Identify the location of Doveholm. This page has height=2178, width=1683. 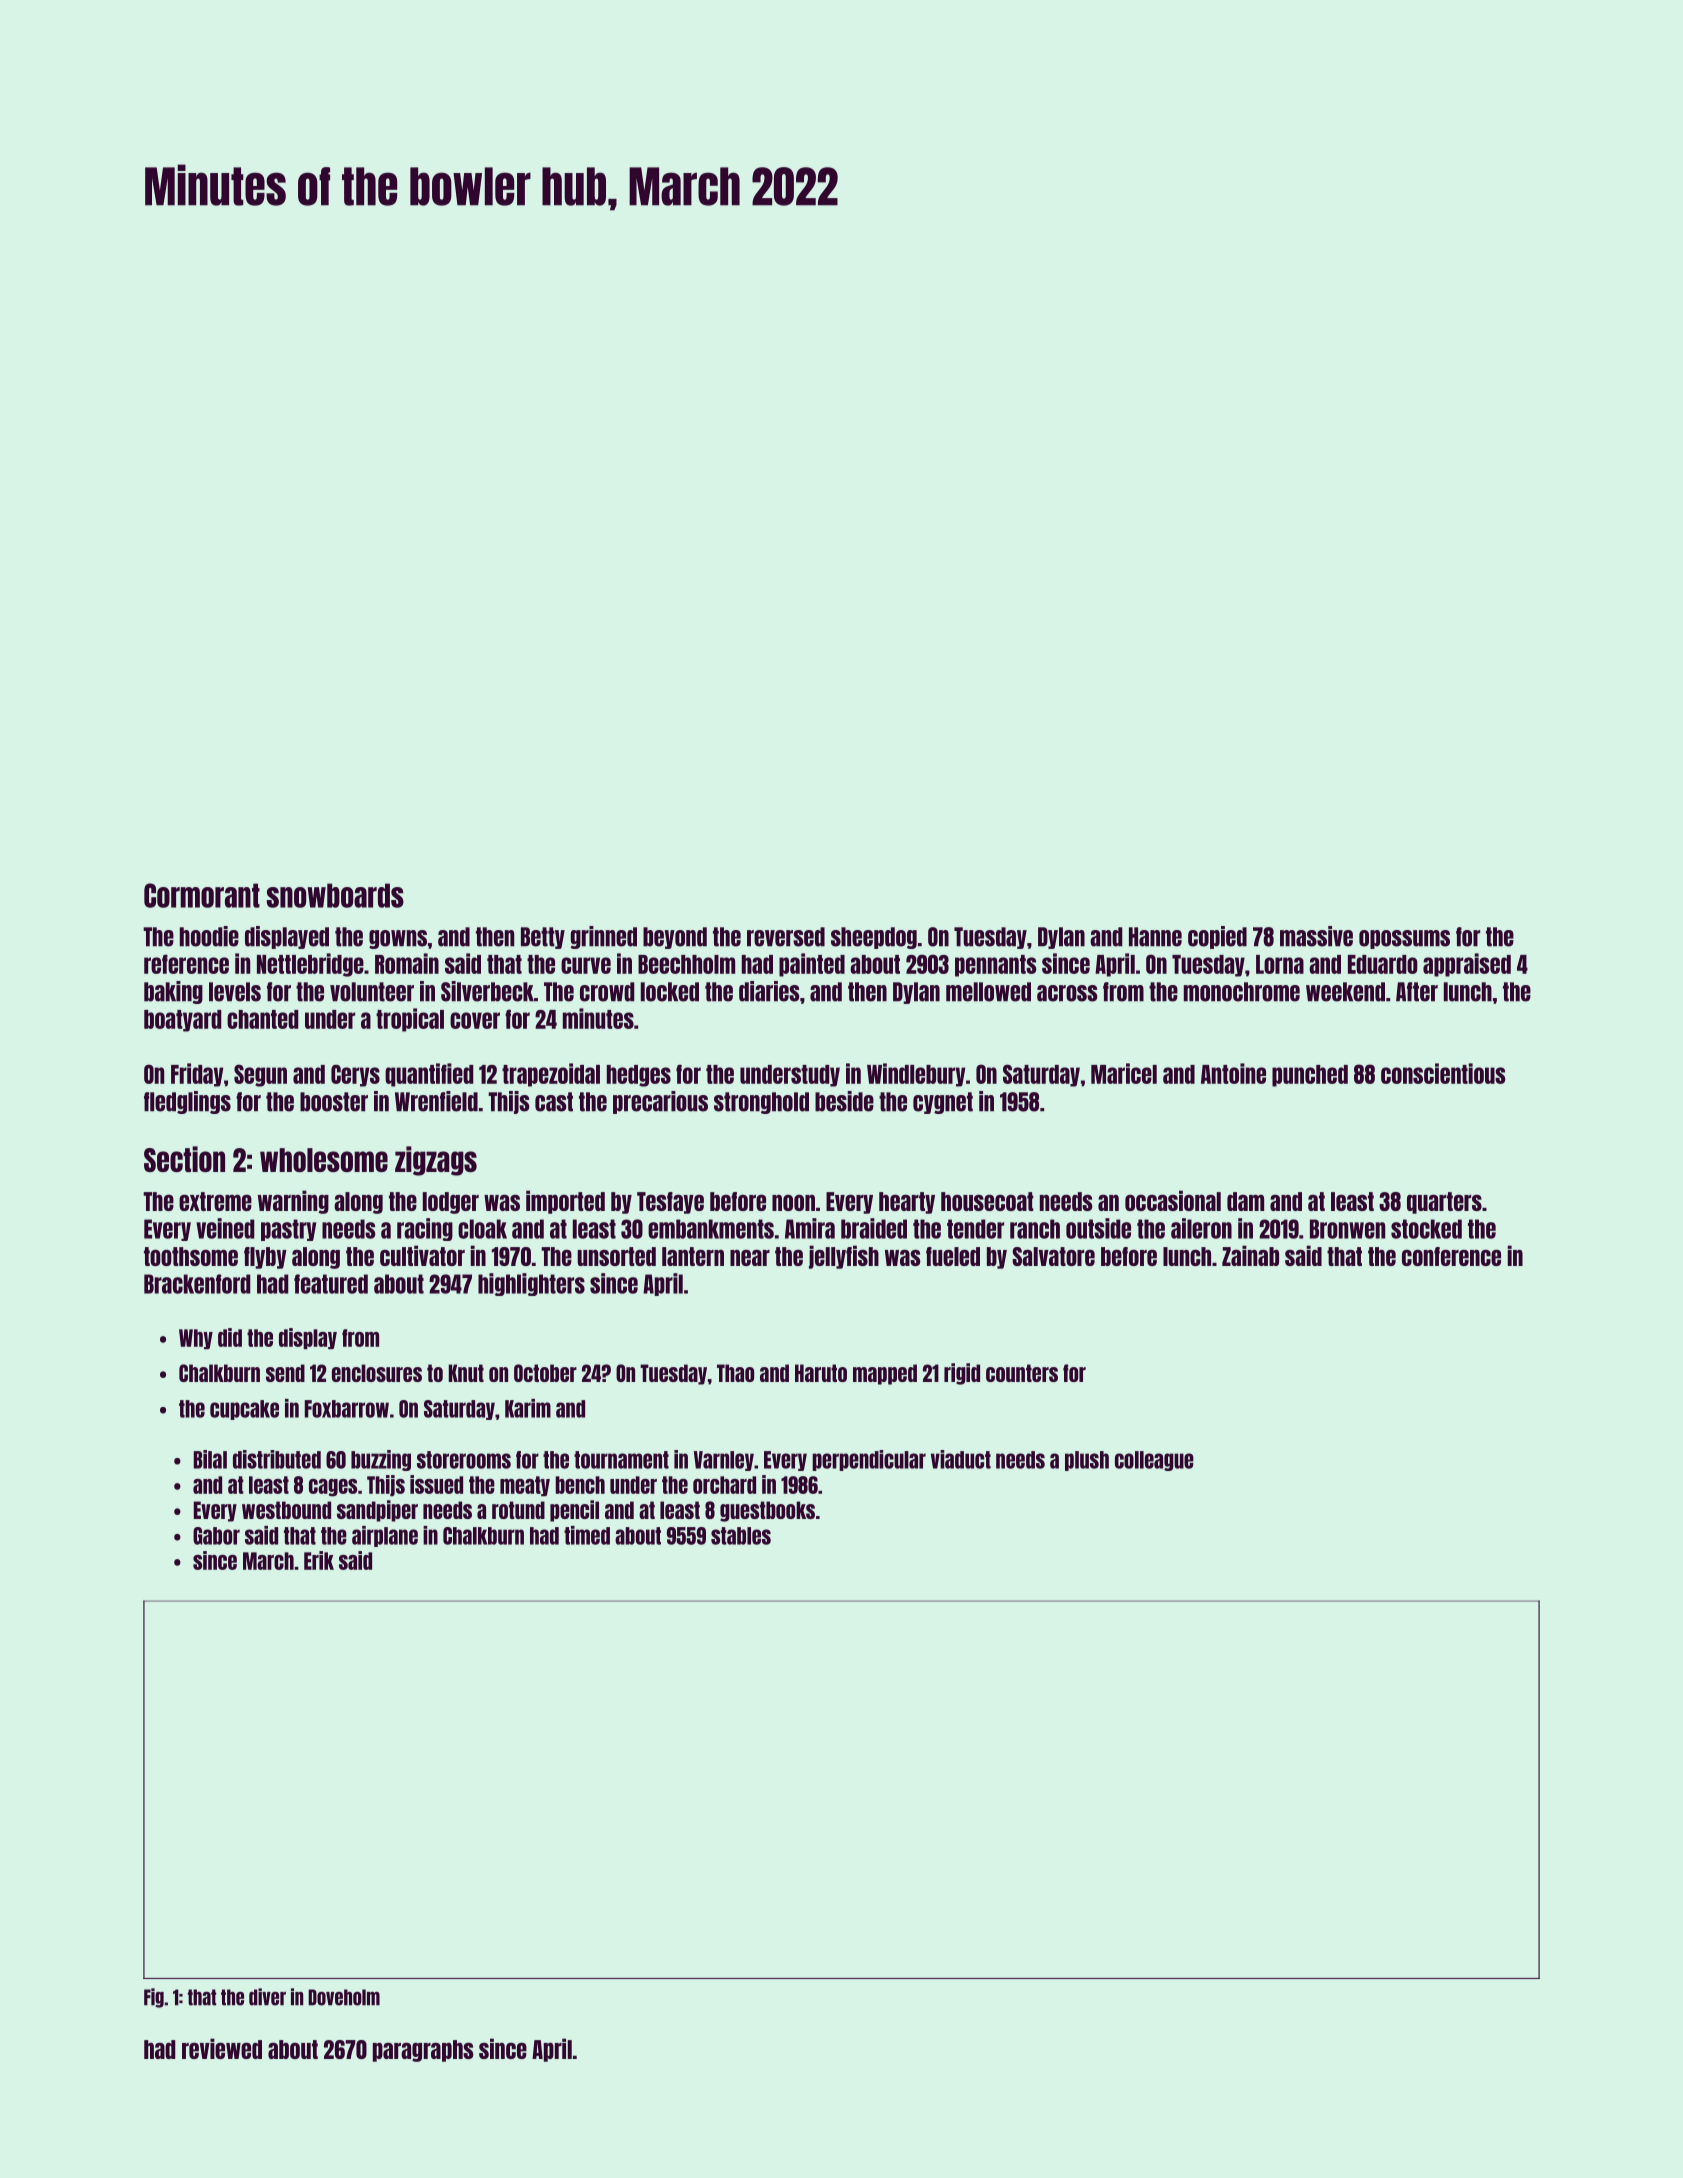
(344, 1997).
